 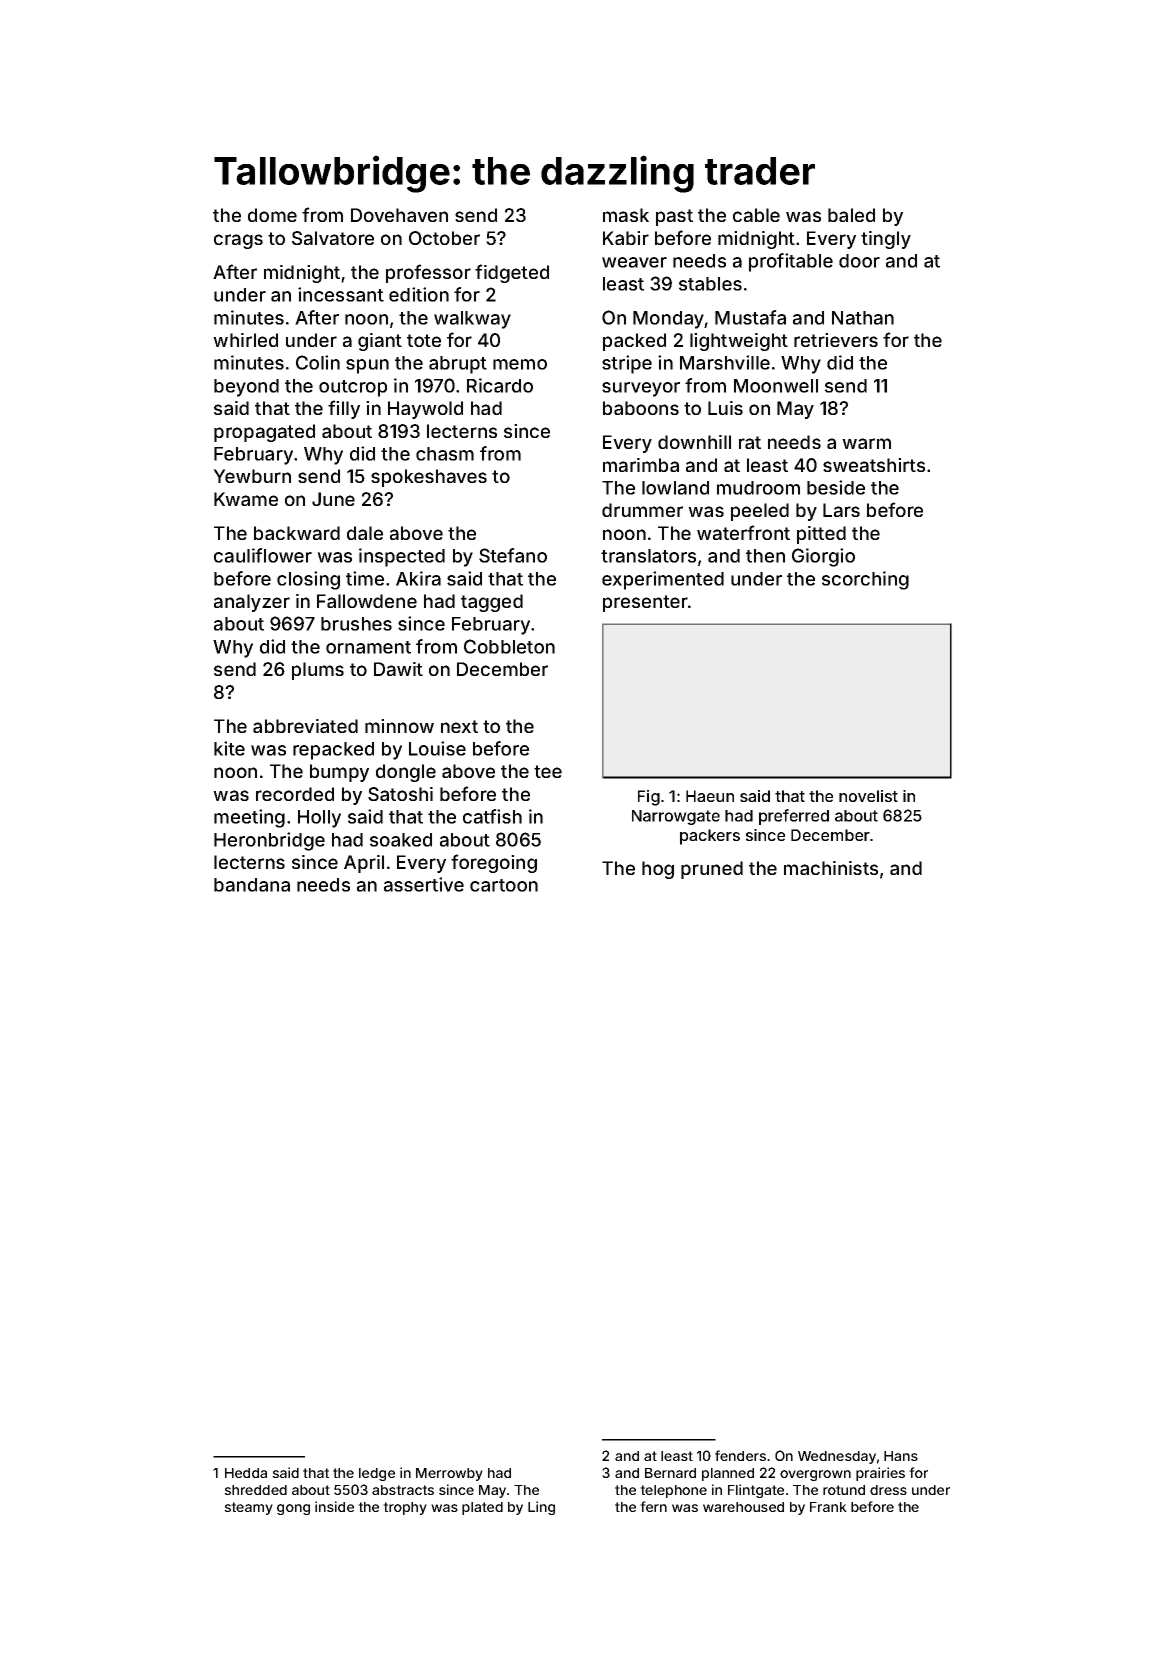 I want to click on mask, so click(x=626, y=215).
